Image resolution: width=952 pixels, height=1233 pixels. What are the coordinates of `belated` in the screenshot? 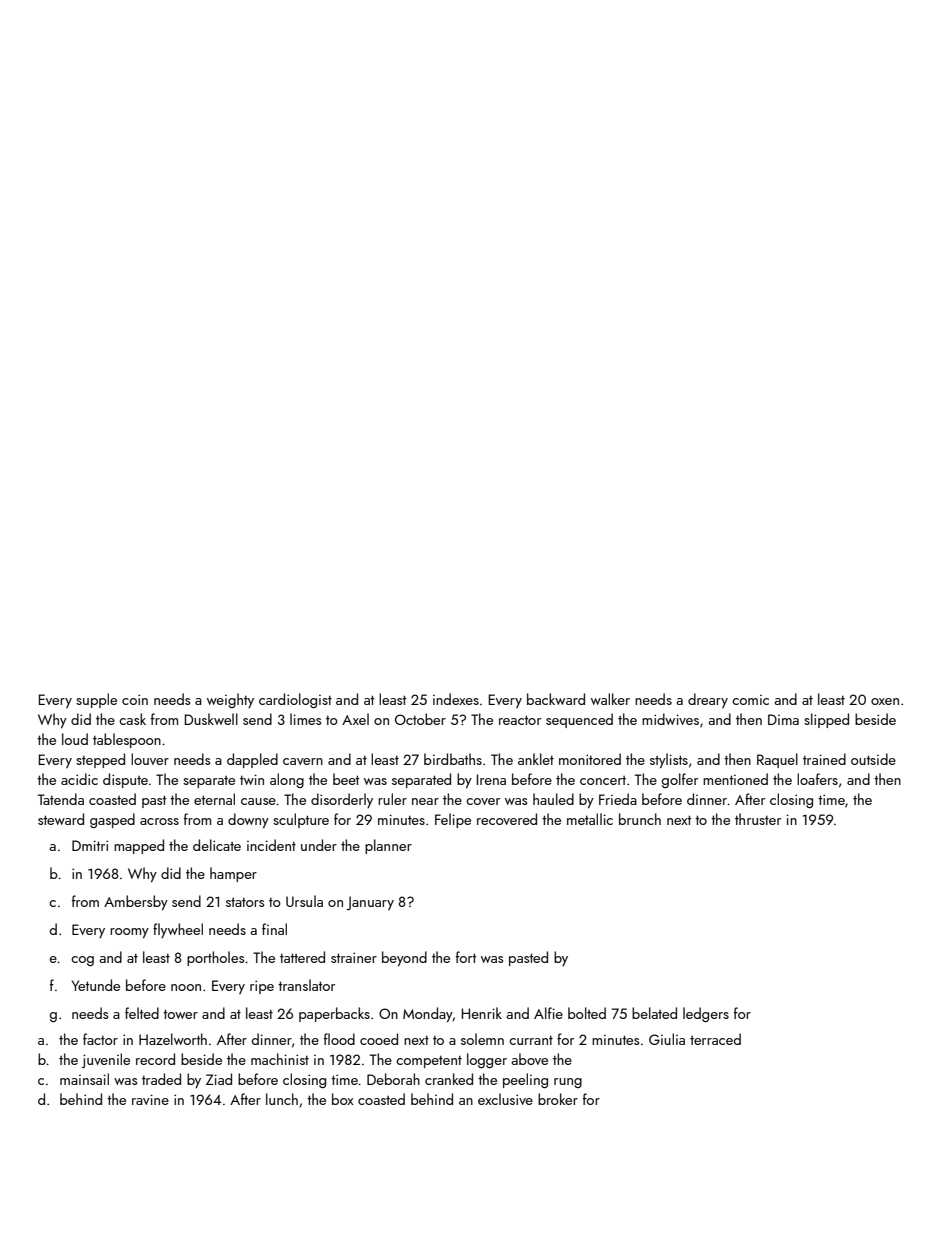 It's located at (654, 1013).
